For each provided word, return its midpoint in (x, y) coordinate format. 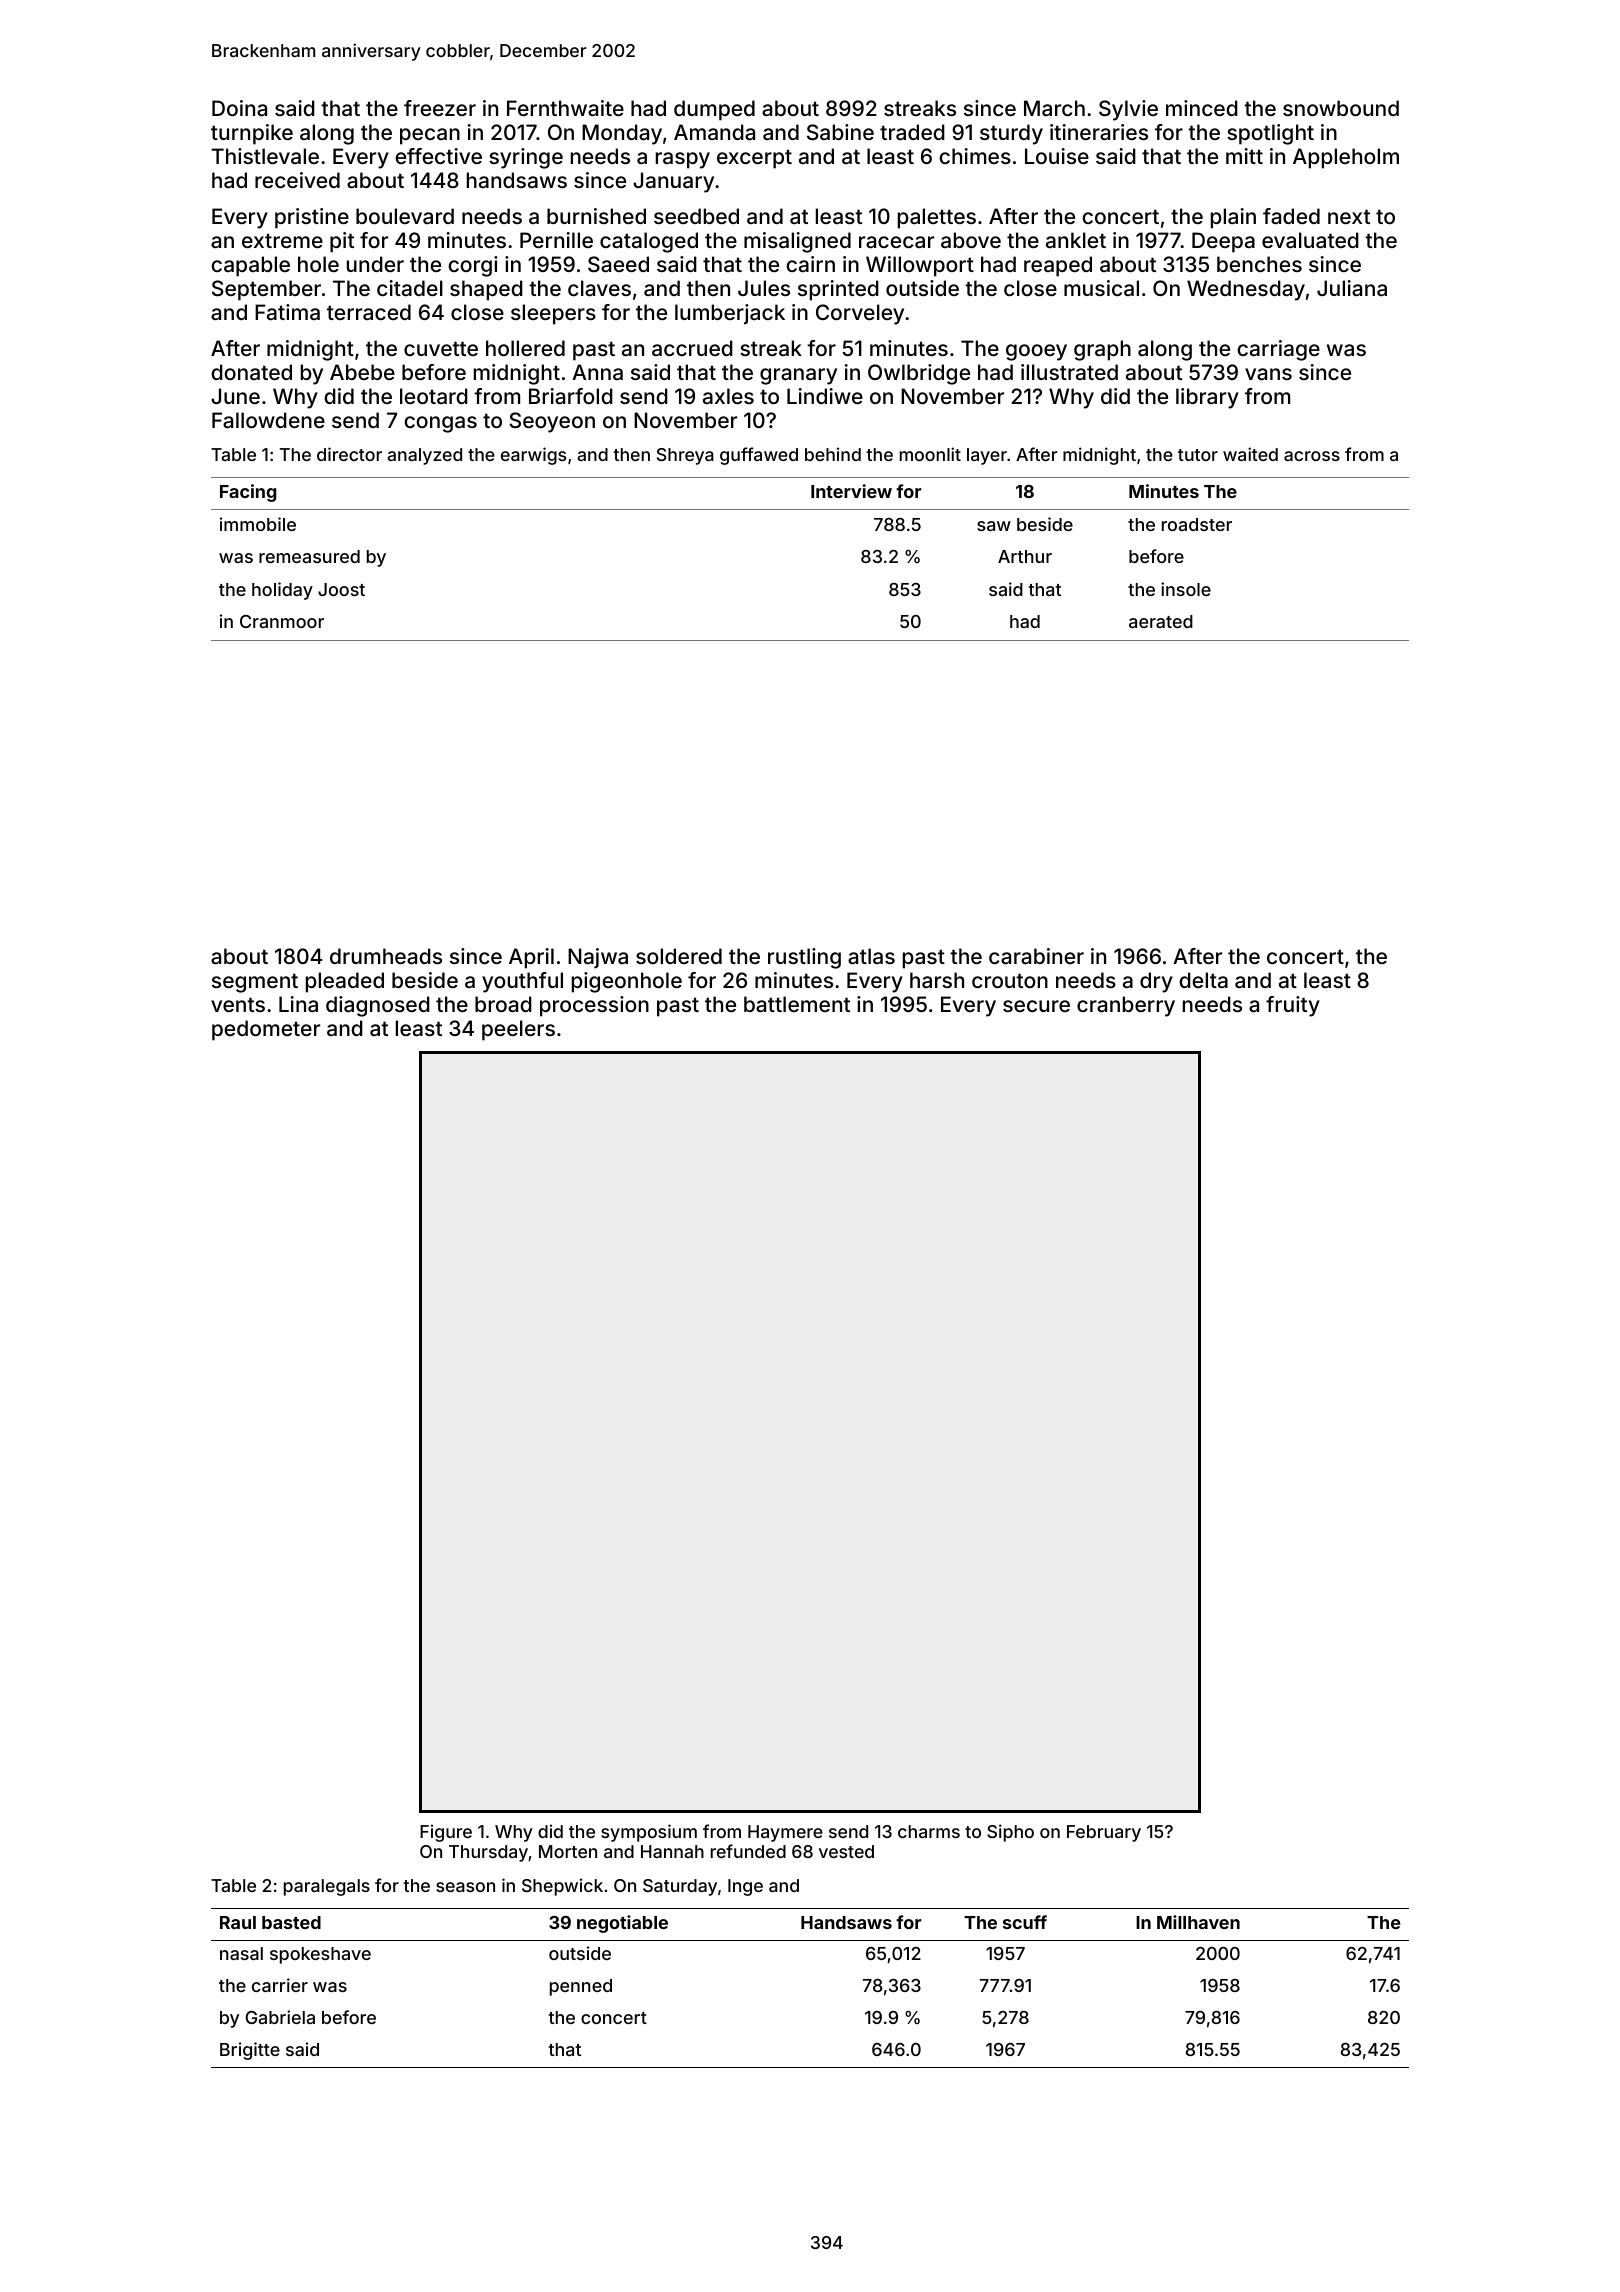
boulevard (405, 216)
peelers (518, 1030)
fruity (1293, 1006)
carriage (1278, 350)
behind (833, 454)
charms (929, 1831)
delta (1203, 980)
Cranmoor (282, 621)
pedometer (266, 1030)
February (1104, 1833)
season (465, 1887)
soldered (679, 956)
